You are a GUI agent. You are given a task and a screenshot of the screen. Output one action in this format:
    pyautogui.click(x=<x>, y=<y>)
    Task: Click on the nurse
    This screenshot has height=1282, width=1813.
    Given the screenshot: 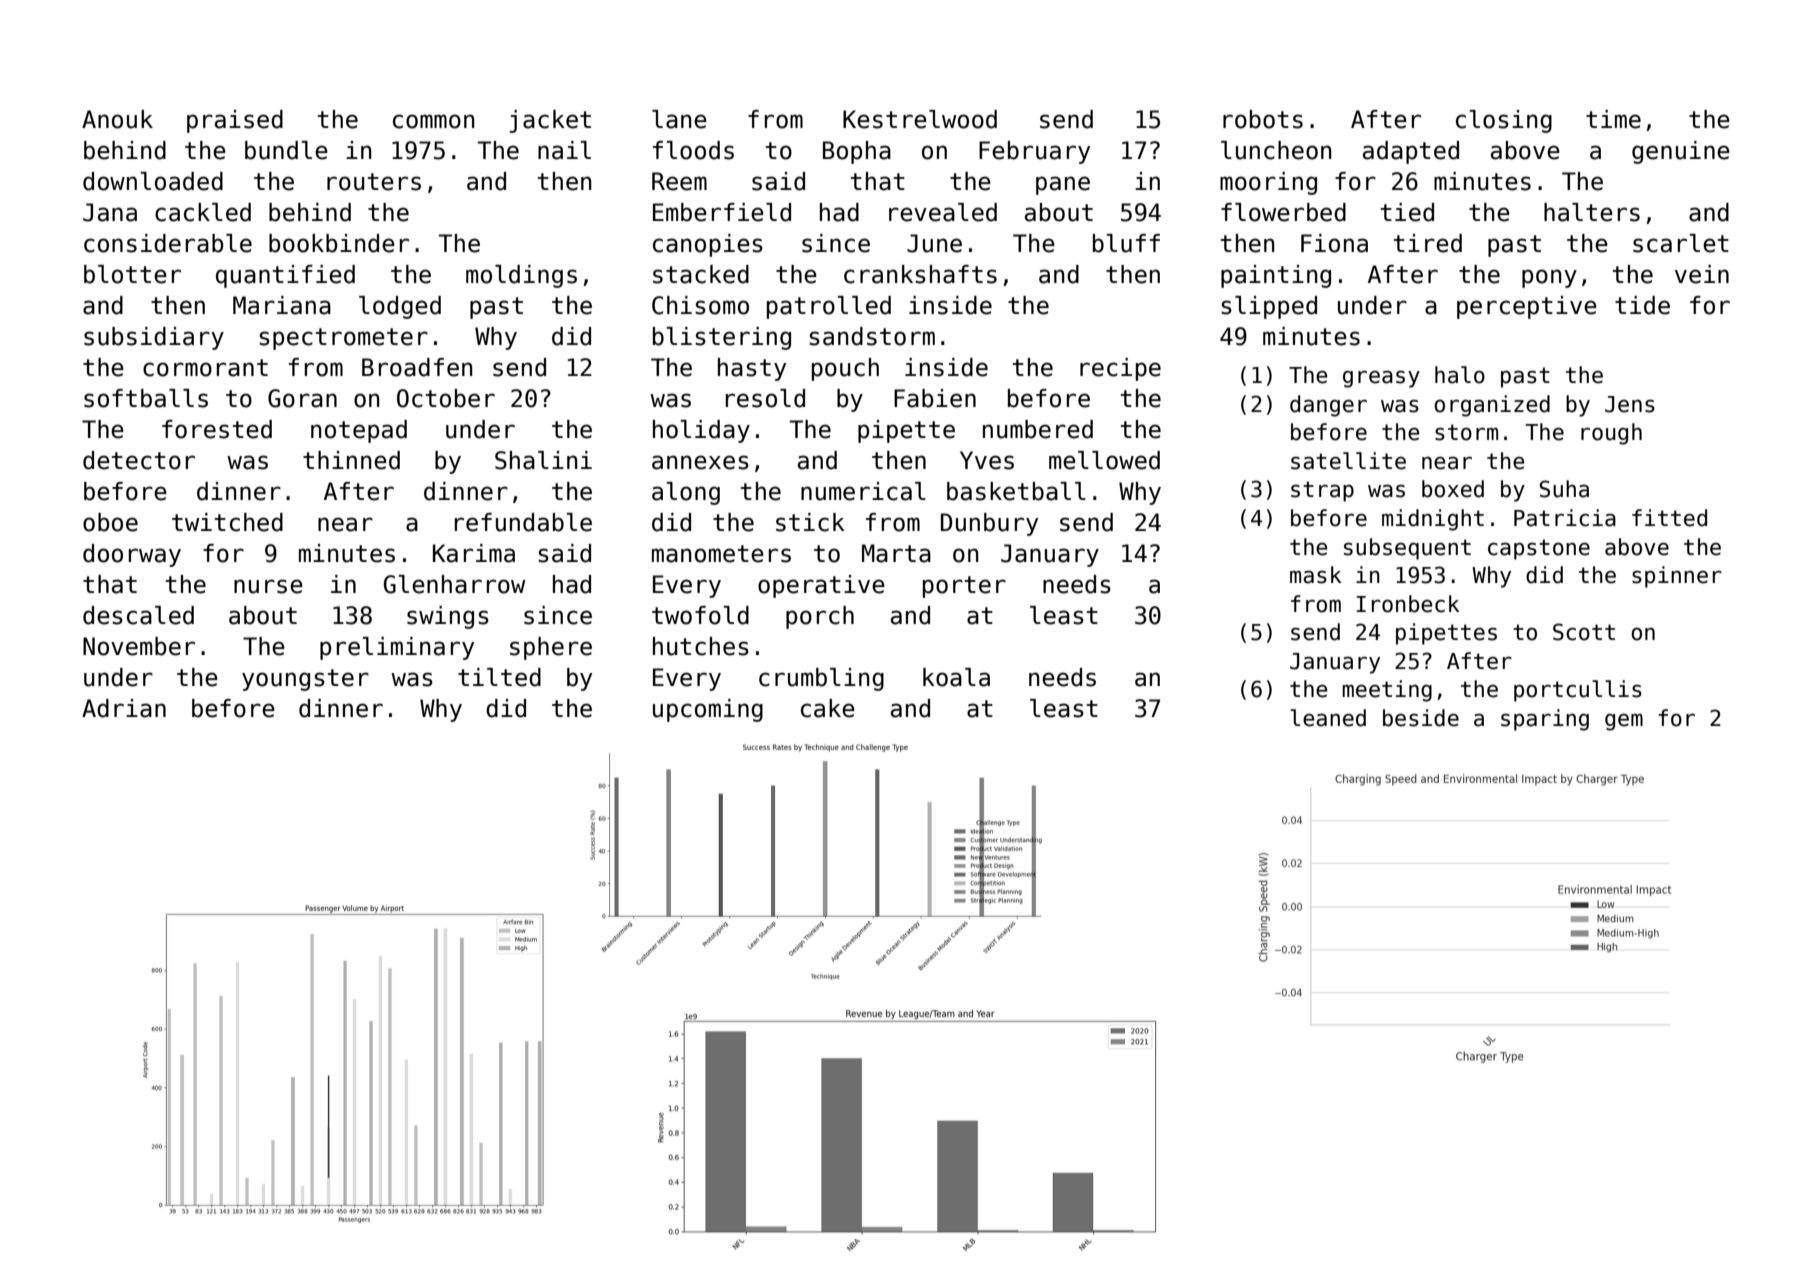 What is the action you would take?
    pyautogui.click(x=268, y=586)
